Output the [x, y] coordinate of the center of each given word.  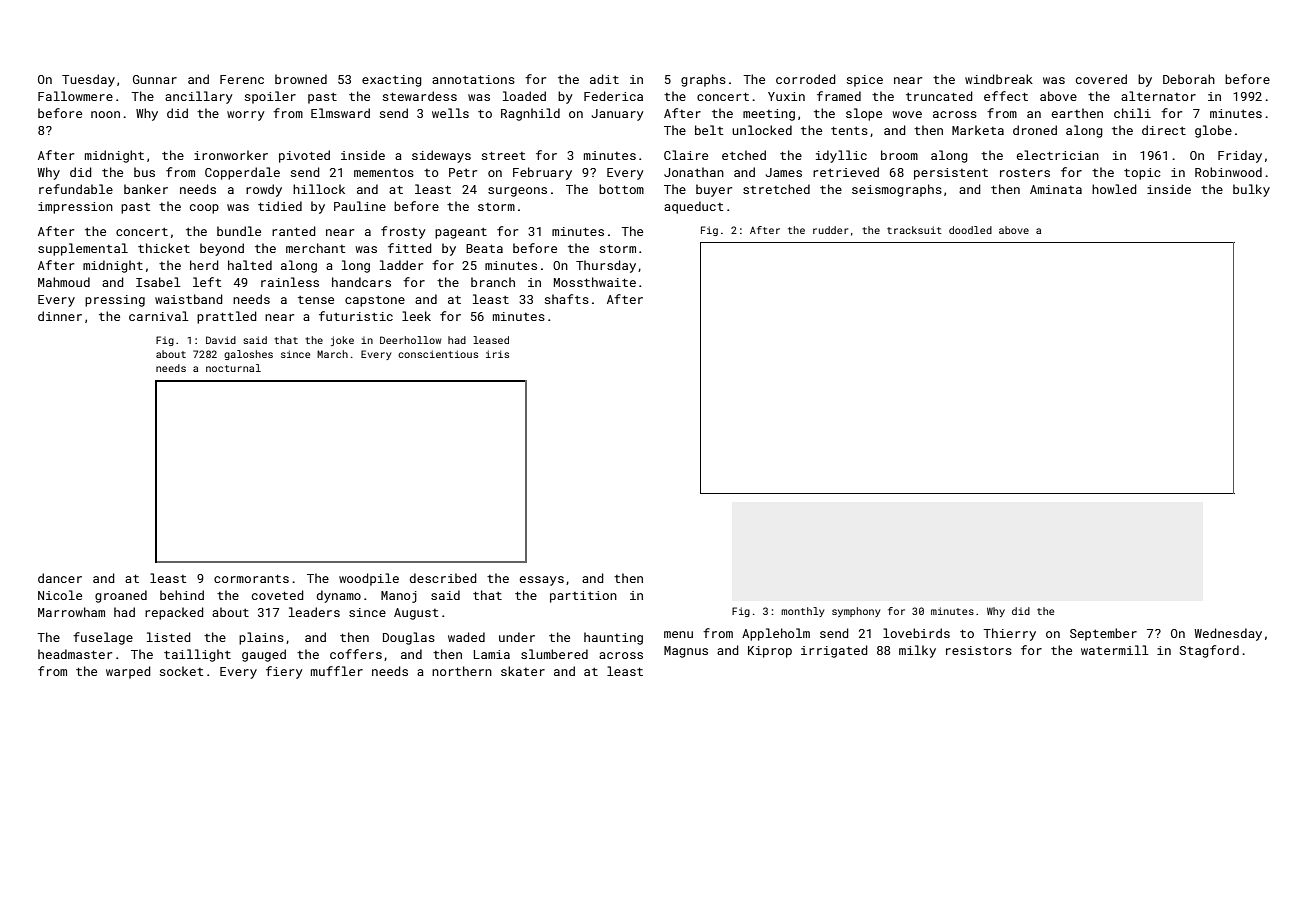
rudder [830, 230]
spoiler [270, 97]
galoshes [248, 355]
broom [899, 155]
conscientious [438, 354]
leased [491, 340]
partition [583, 597]
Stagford [1209, 651]
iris [497, 354]
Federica [613, 96]
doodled [970, 230]
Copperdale [242, 173]
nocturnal [233, 368]
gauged [264, 655]
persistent [951, 174]
